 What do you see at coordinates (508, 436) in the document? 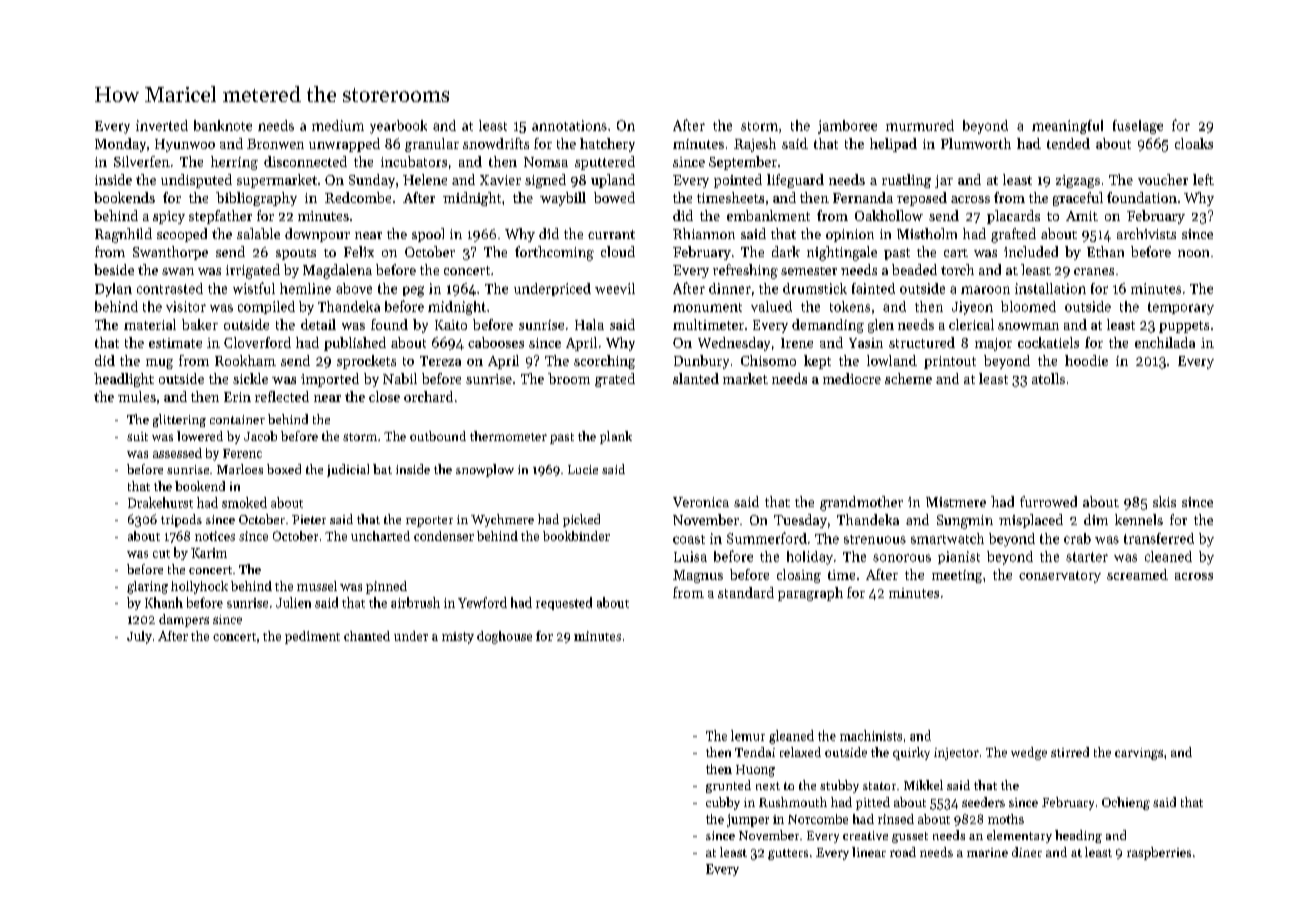
I see `thermometer` at bounding box center [508, 436].
